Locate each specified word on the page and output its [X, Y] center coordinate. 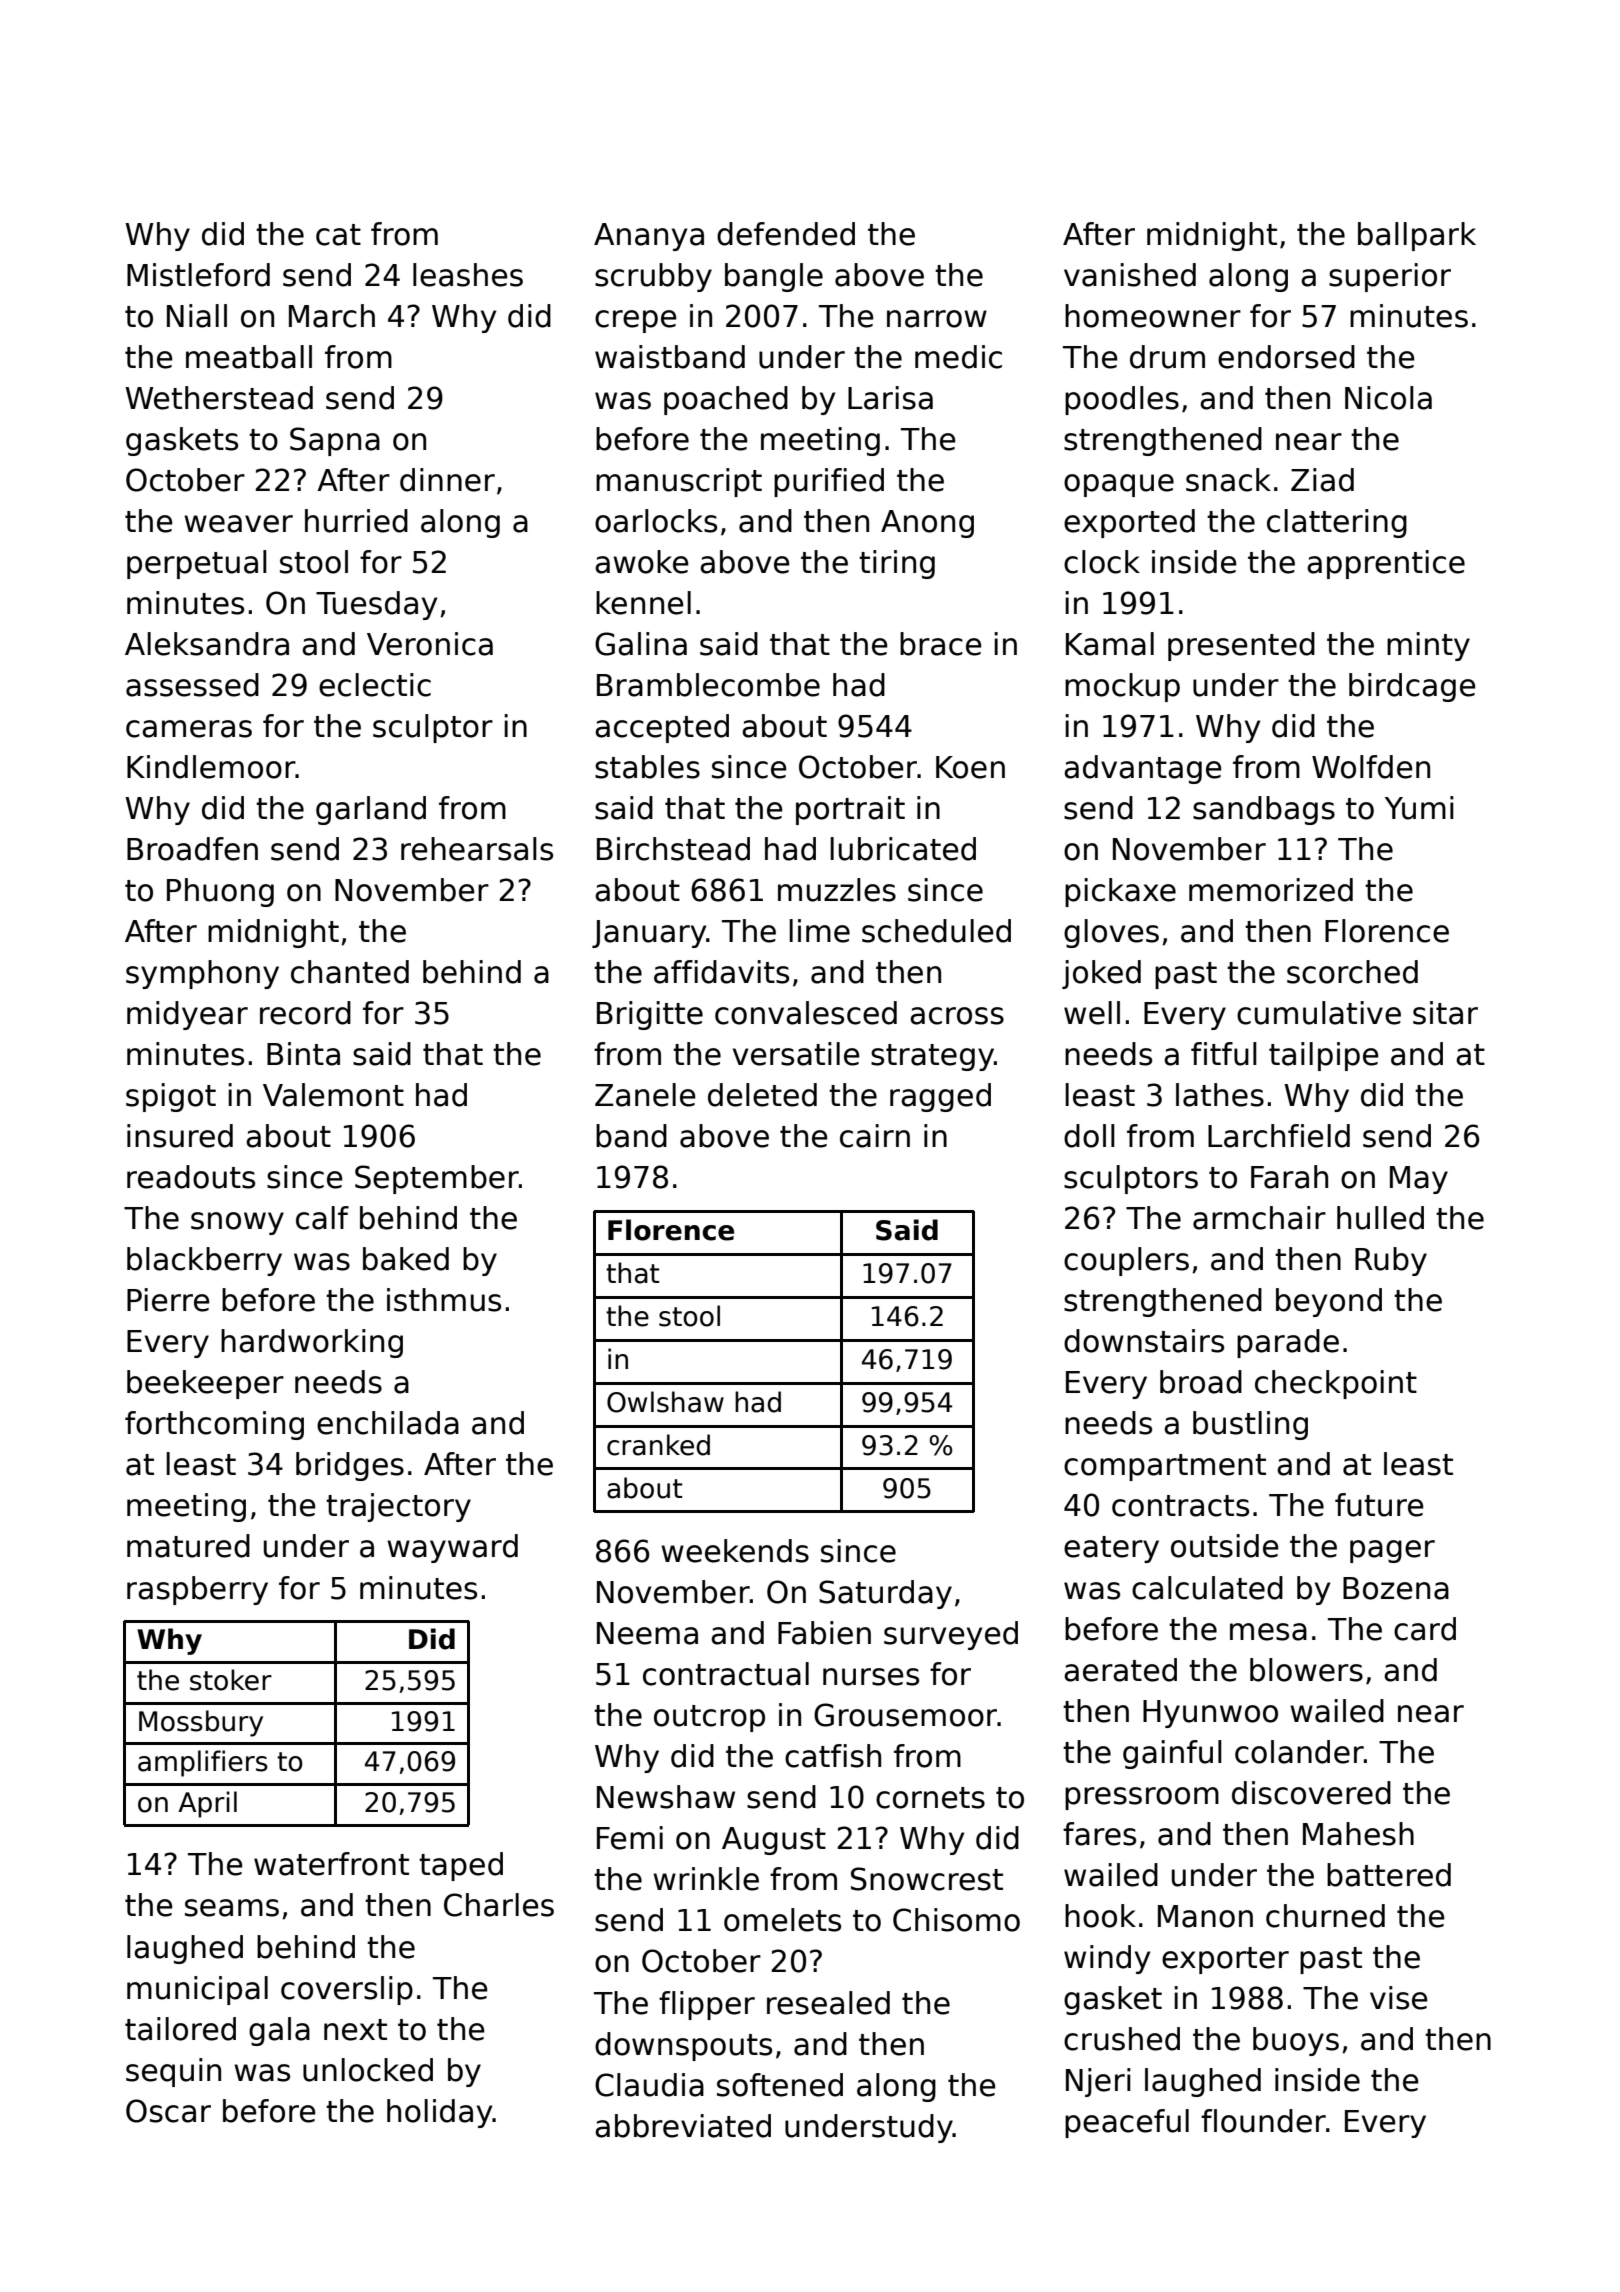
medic [958, 357]
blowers [1306, 1670]
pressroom [1142, 1798]
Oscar [168, 2111]
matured [188, 1546]
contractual [726, 1674]
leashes [468, 275]
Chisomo [956, 1920]
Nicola [1388, 398]
